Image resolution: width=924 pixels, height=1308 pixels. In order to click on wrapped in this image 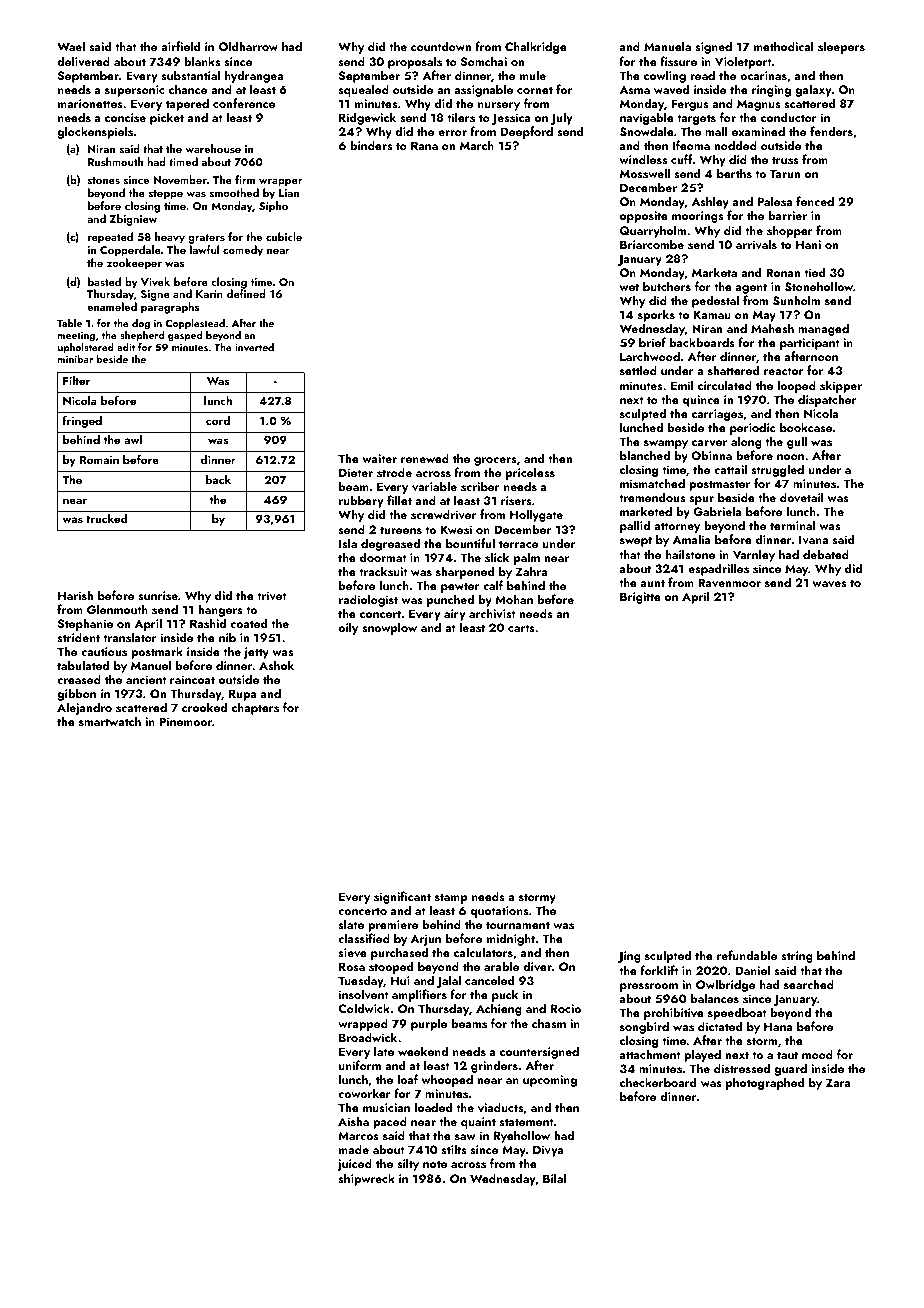, I will do `click(363, 1024)`.
